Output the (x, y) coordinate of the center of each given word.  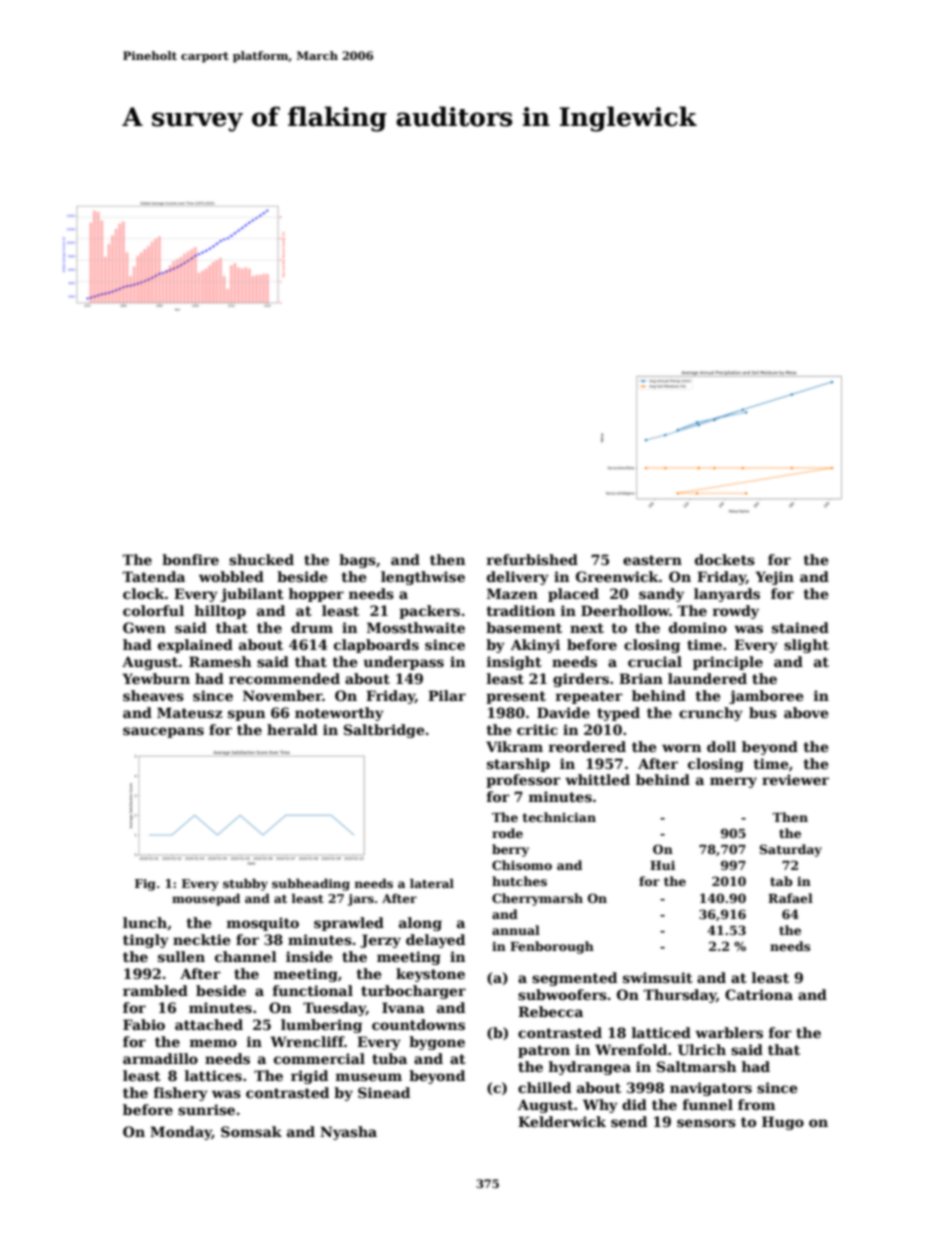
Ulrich (702, 1049)
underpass (403, 663)
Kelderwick (562, 1121)
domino (698, 627)
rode (507, 833)
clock (144, 593)
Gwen (144, 627)
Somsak (251, 1131)
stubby (245, 884)
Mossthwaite (416, 627)
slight (806, 646)
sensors (706, 1123)
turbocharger (413, 992)
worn (681, 748)
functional (313, 990)
